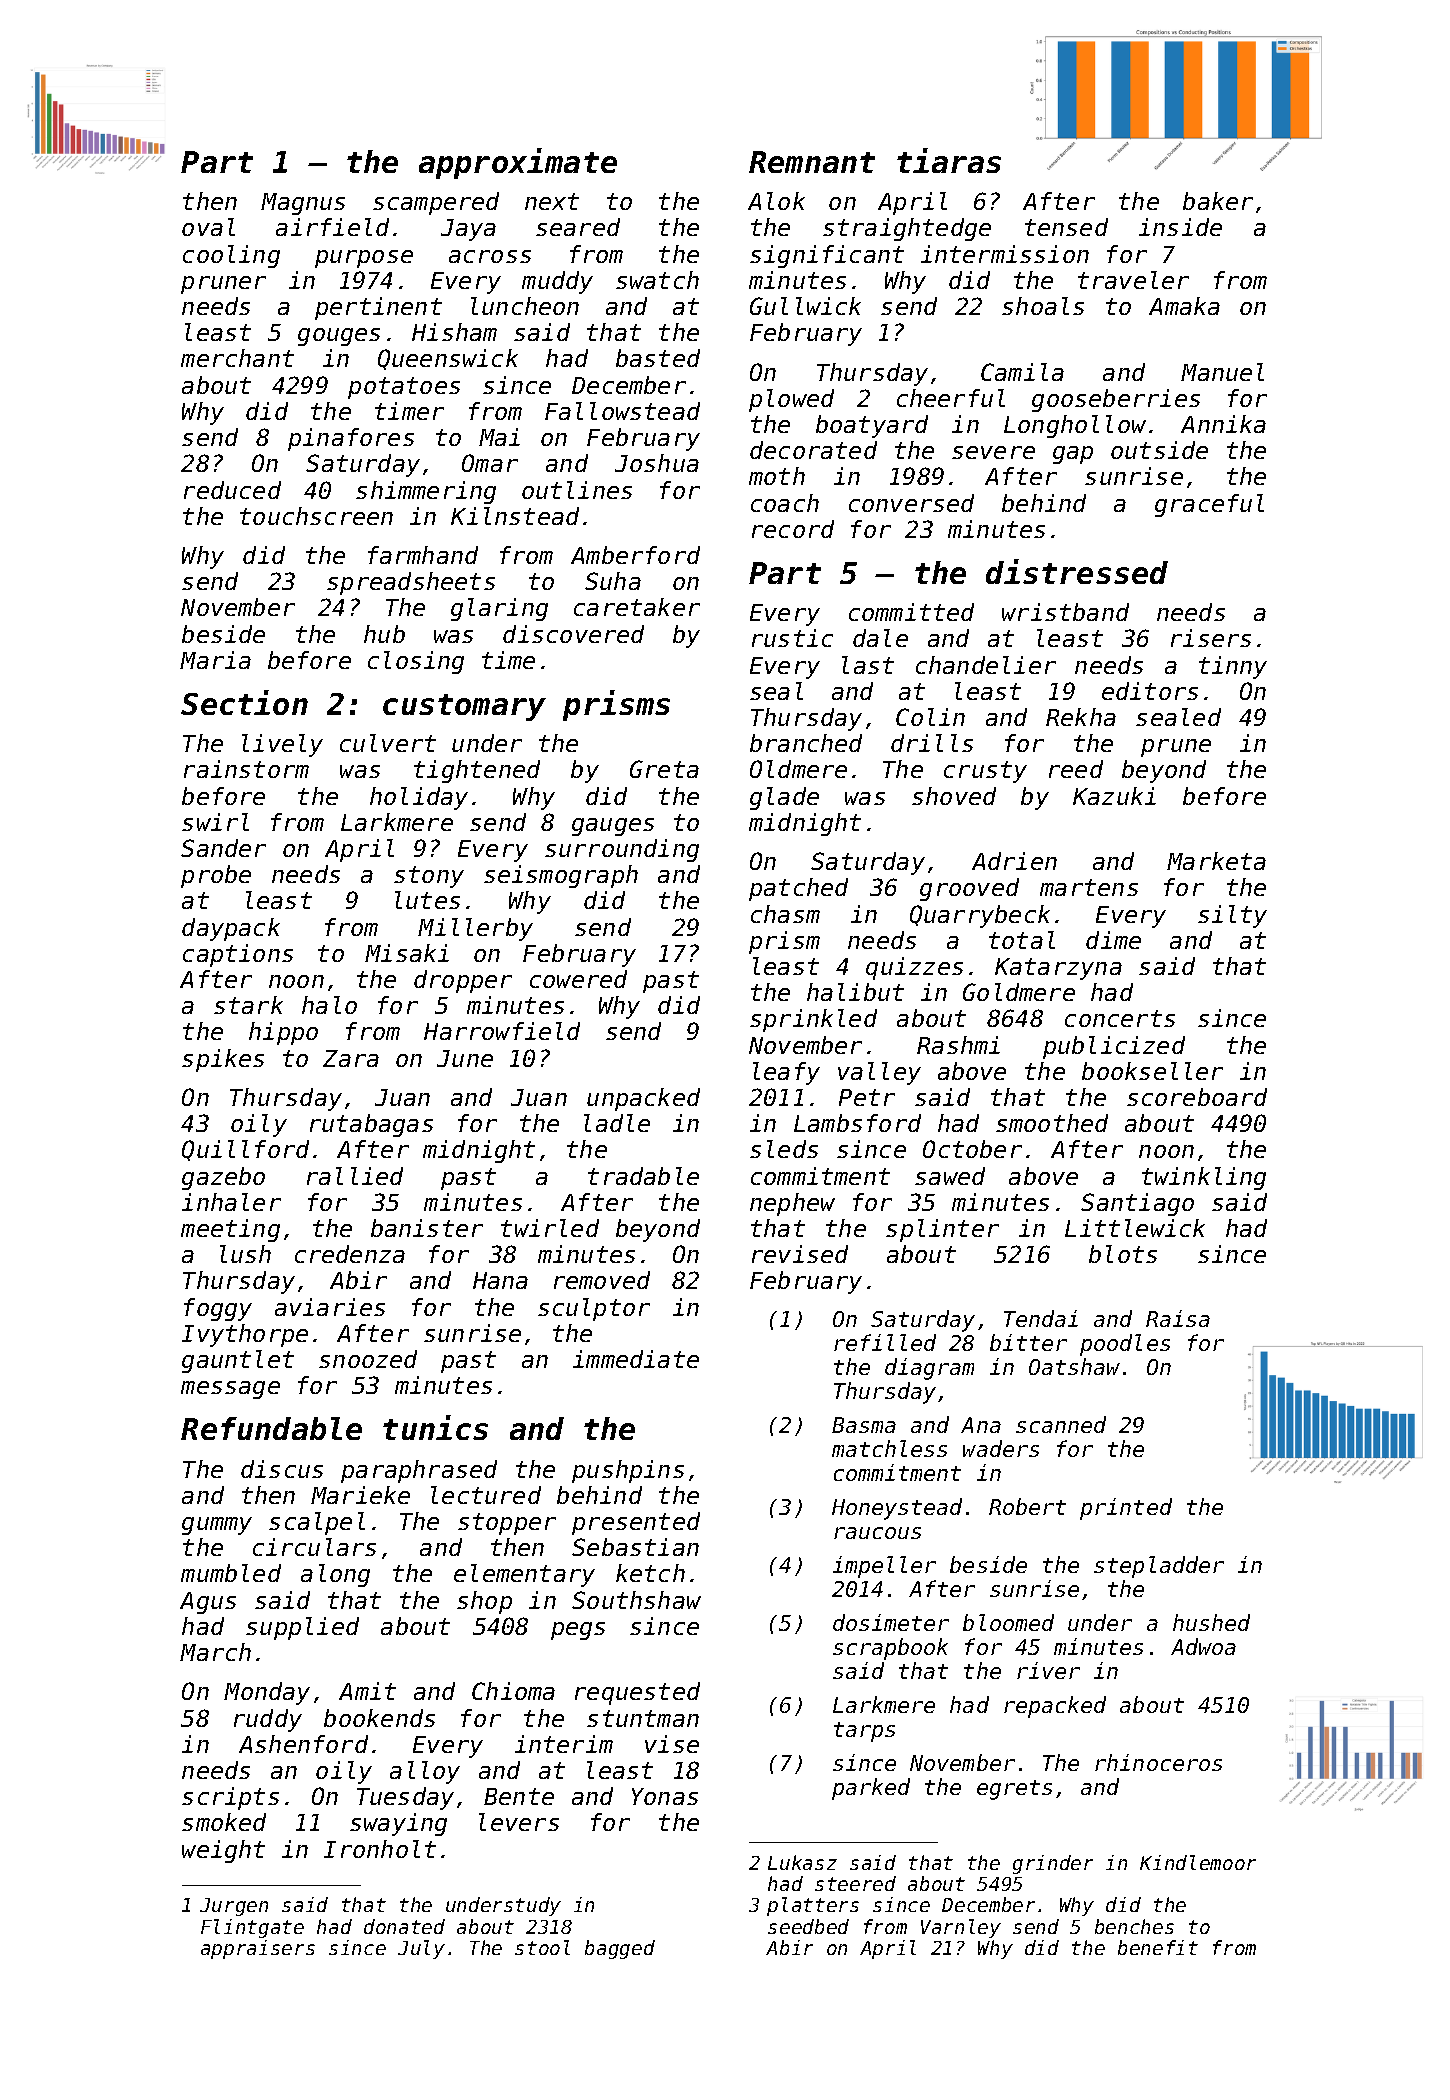  What do you see at coordinates (1158, 1947) in the screenshot?
I see `benefit` at bounding box center [1158, 1947].
